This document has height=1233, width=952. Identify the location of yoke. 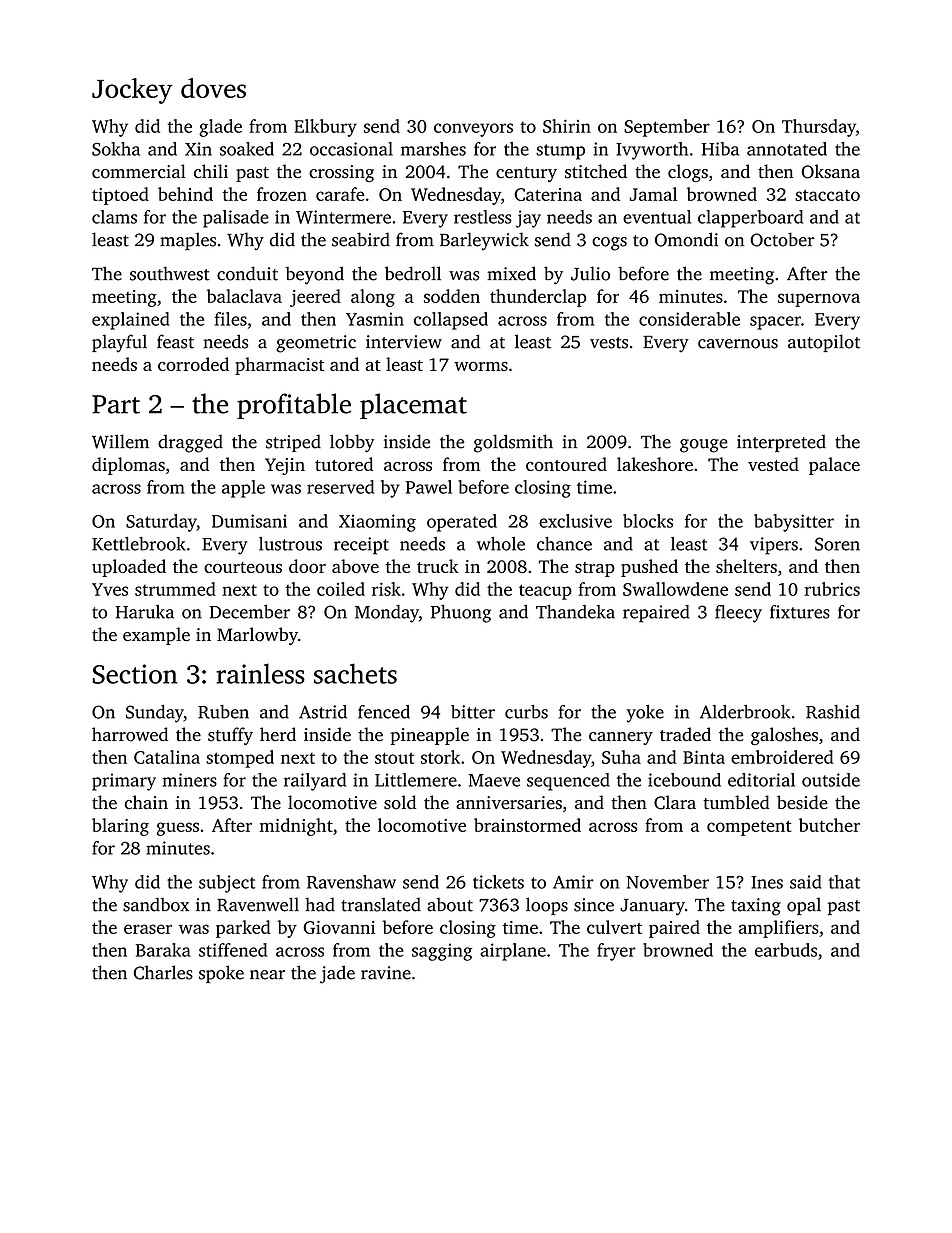
(645, 714).
